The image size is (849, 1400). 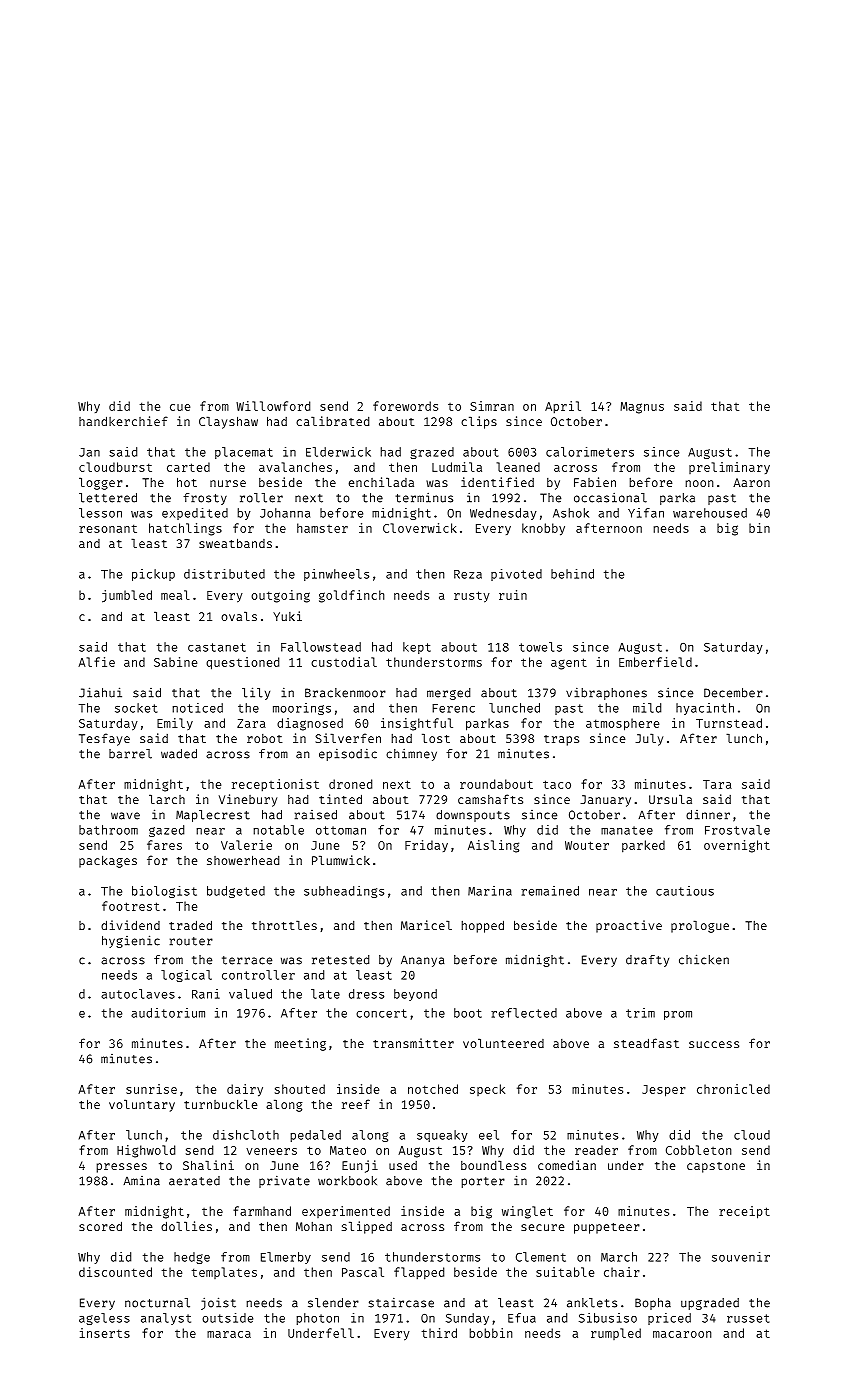 What do you see at coordinates (186, 1226) in the page?
I see `dollies` at bounding box center [186, 1226].
